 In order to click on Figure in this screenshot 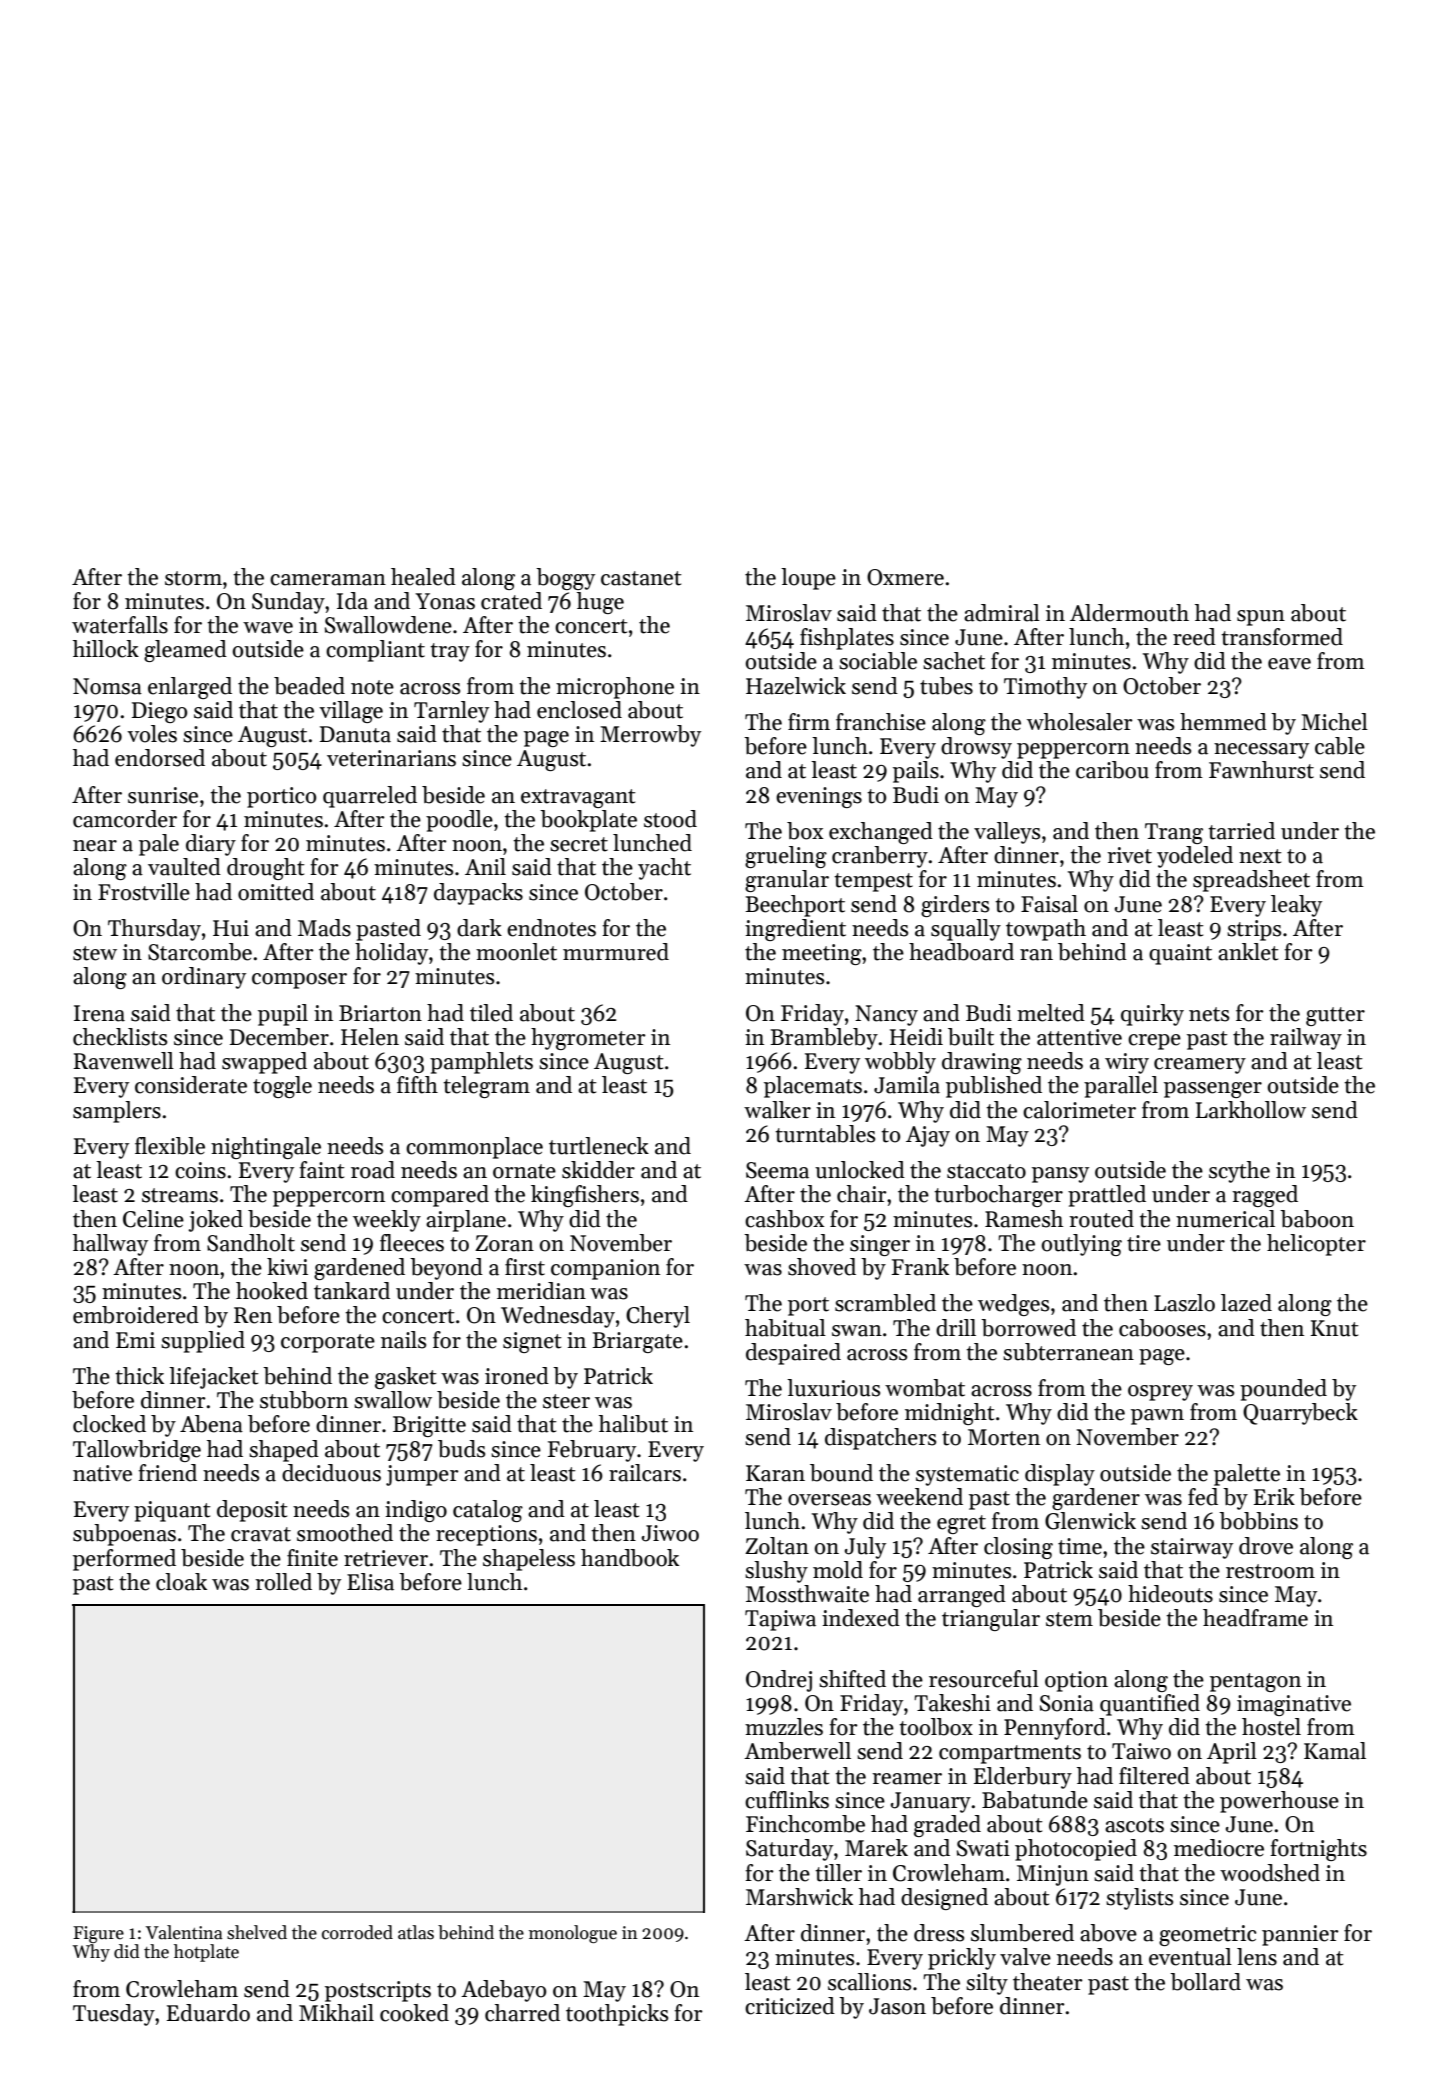, I will do `click(98, 1934)`.
